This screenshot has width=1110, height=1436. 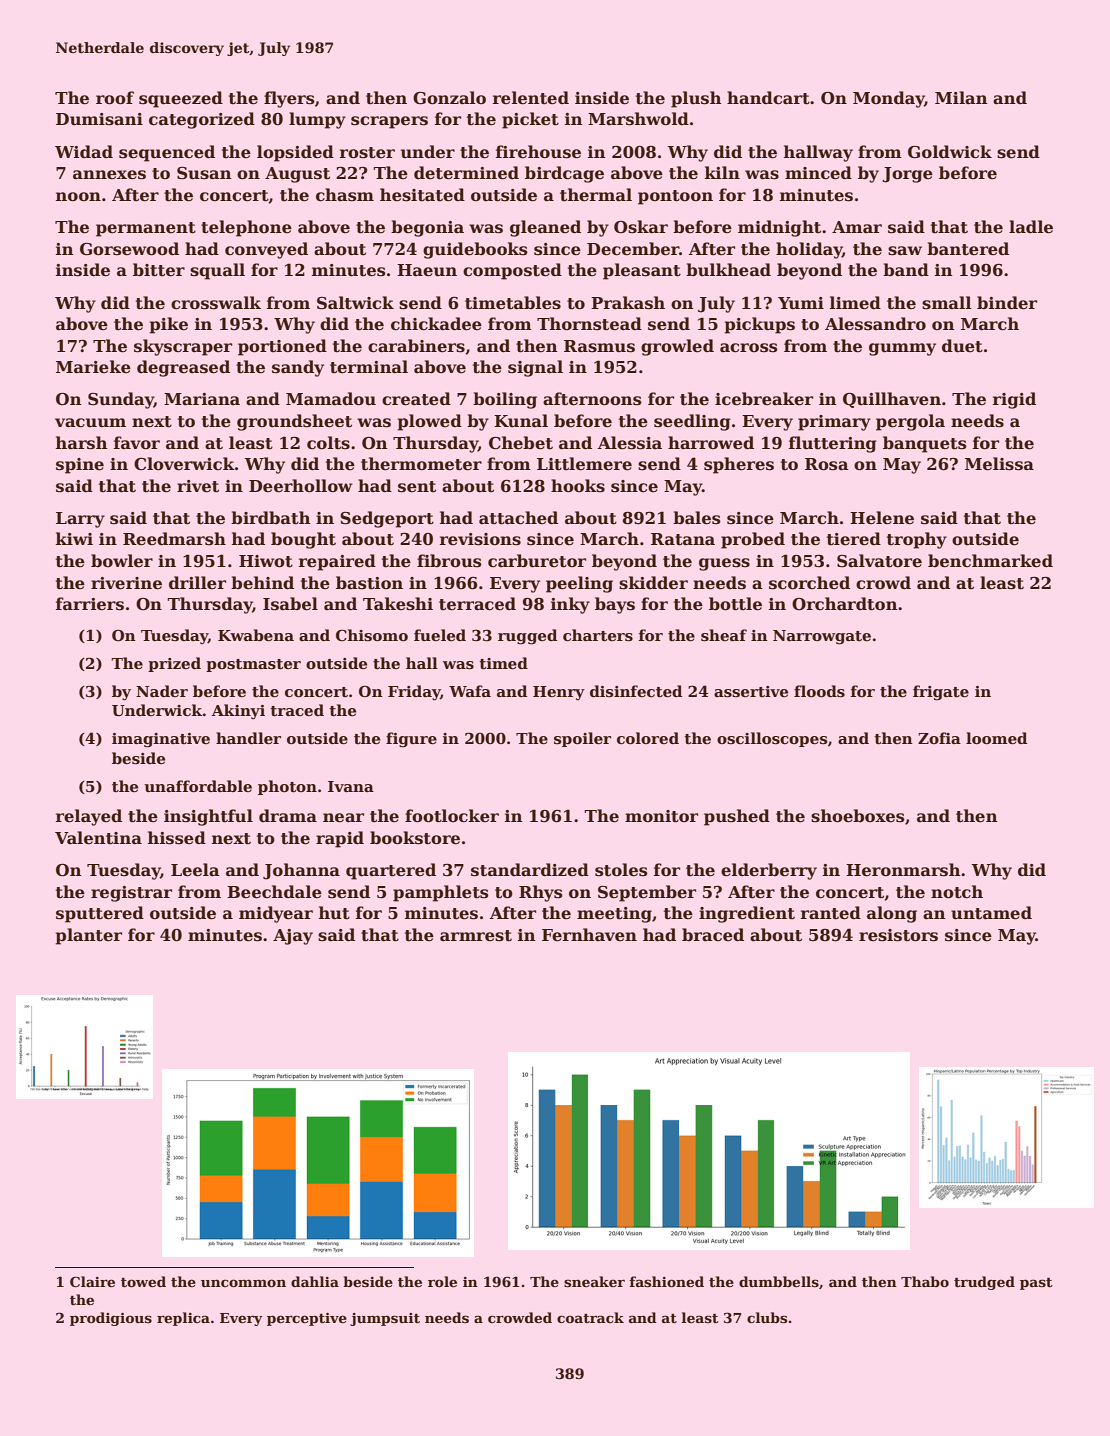 I want to click on coatrack, so click(x=590, y=1317).
